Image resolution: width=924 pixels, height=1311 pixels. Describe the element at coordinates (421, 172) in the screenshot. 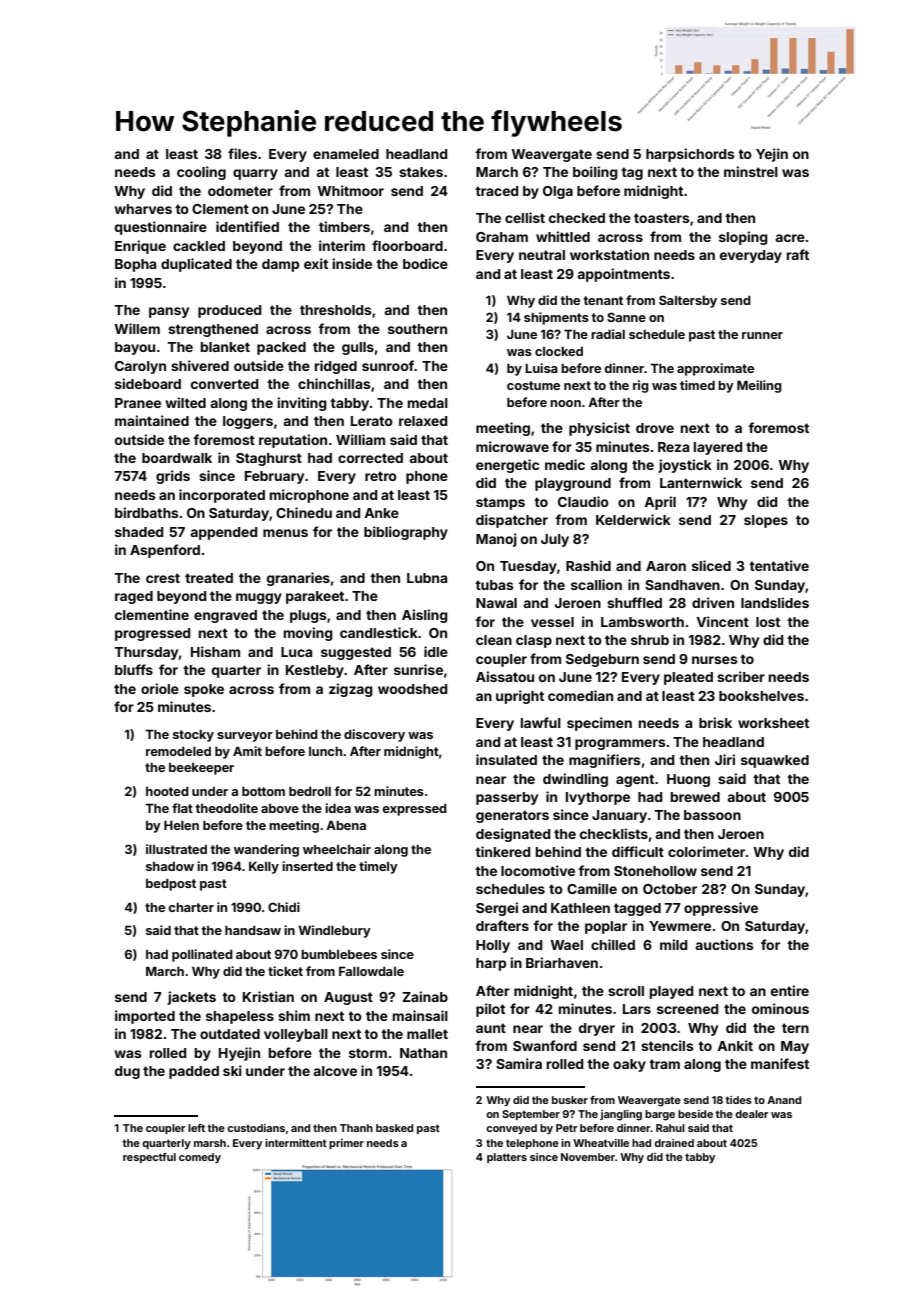

I see `stakes` at that location.
